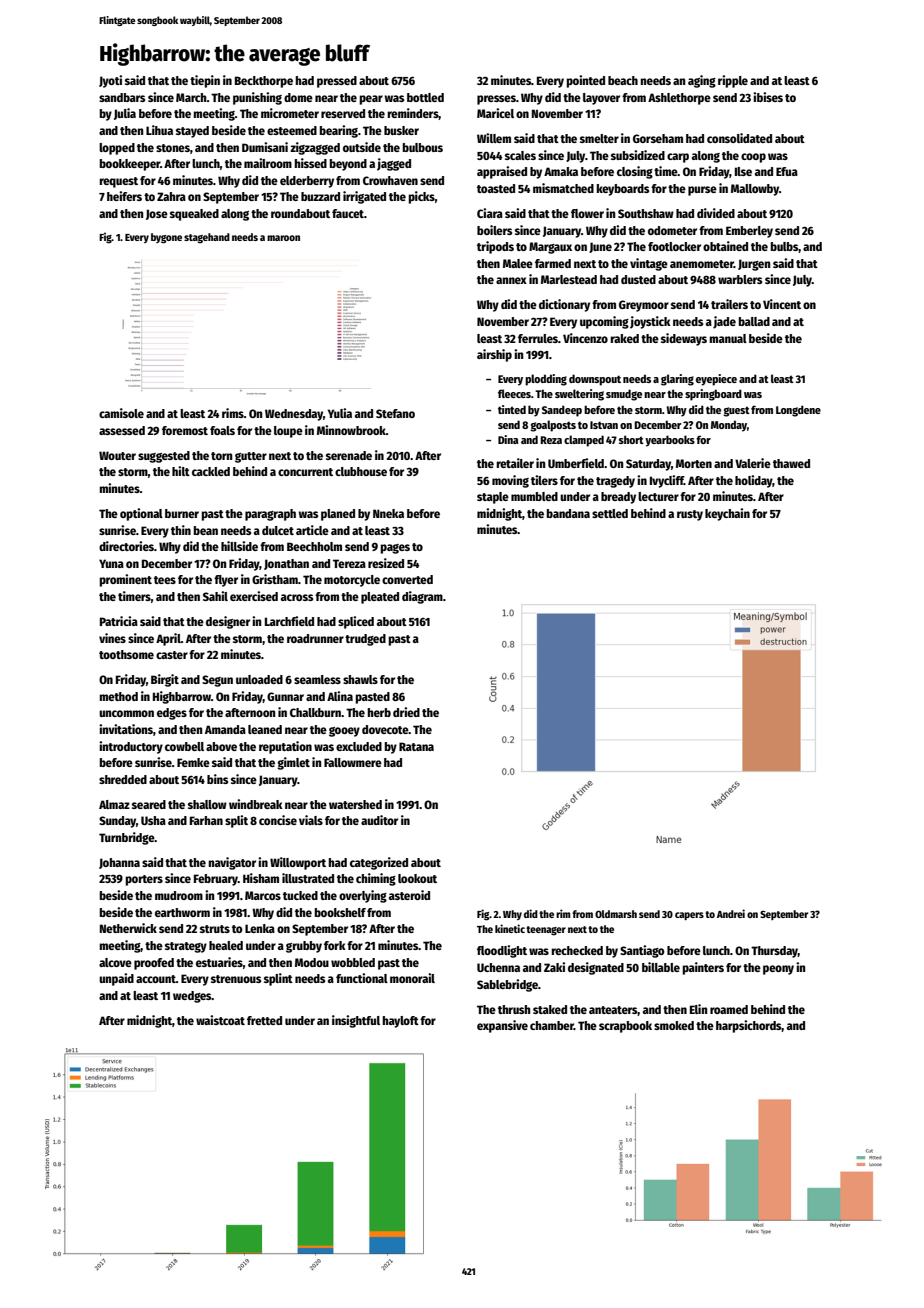  Describe the element at coordinates (205, 81) in the page. I see `tiepin` at that location.
